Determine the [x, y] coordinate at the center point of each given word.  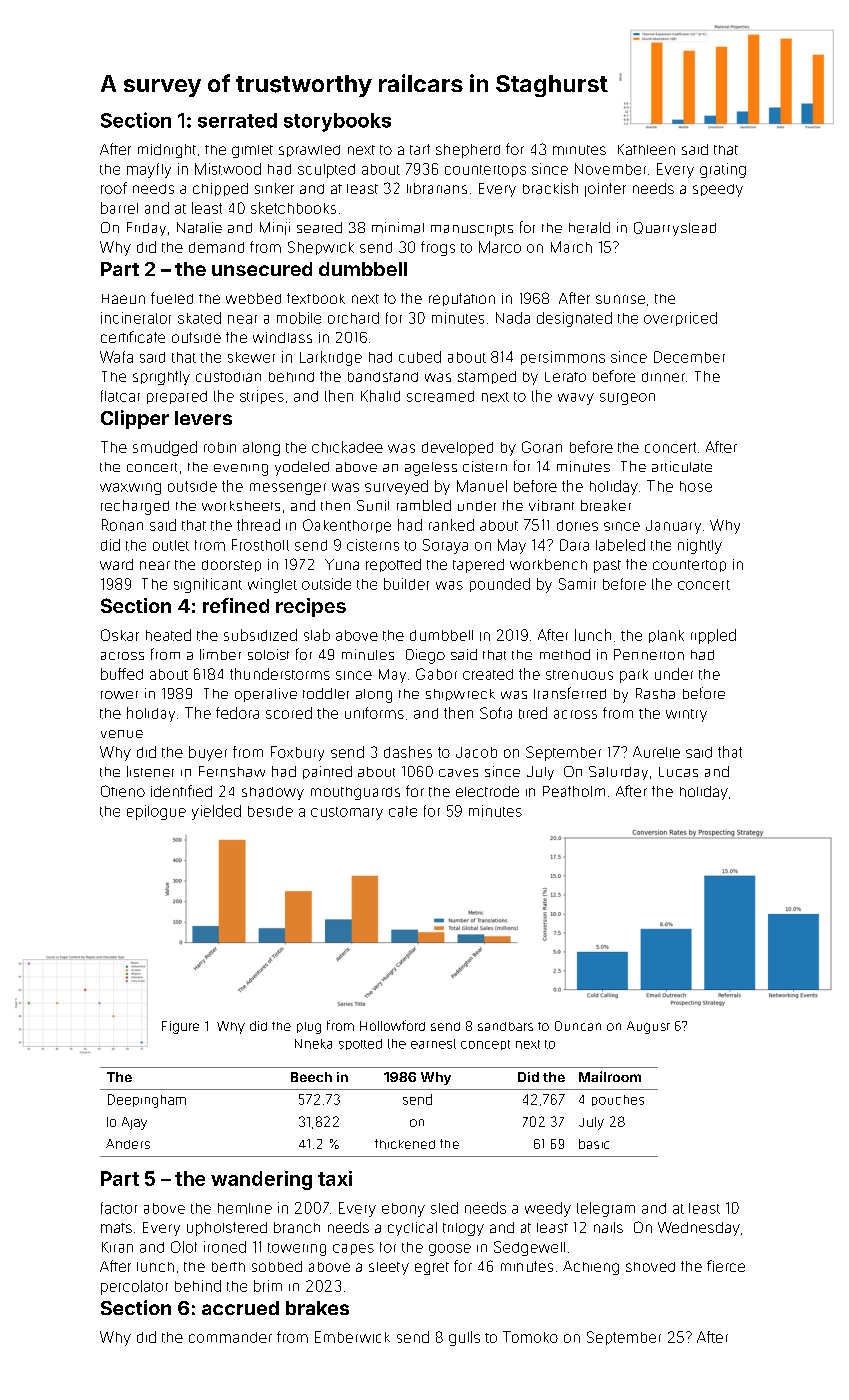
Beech [311, 1077]
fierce [726, 1266]
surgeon [627, 399]
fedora [237, 713]
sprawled [309, 151]
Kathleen [646, 149]
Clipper [135, 419]
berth [228, 1267]
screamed [440, 396]
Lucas [678, 772]
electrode [487, 791]
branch [297, 1227]
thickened [405, 1144]
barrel [119, 208]
